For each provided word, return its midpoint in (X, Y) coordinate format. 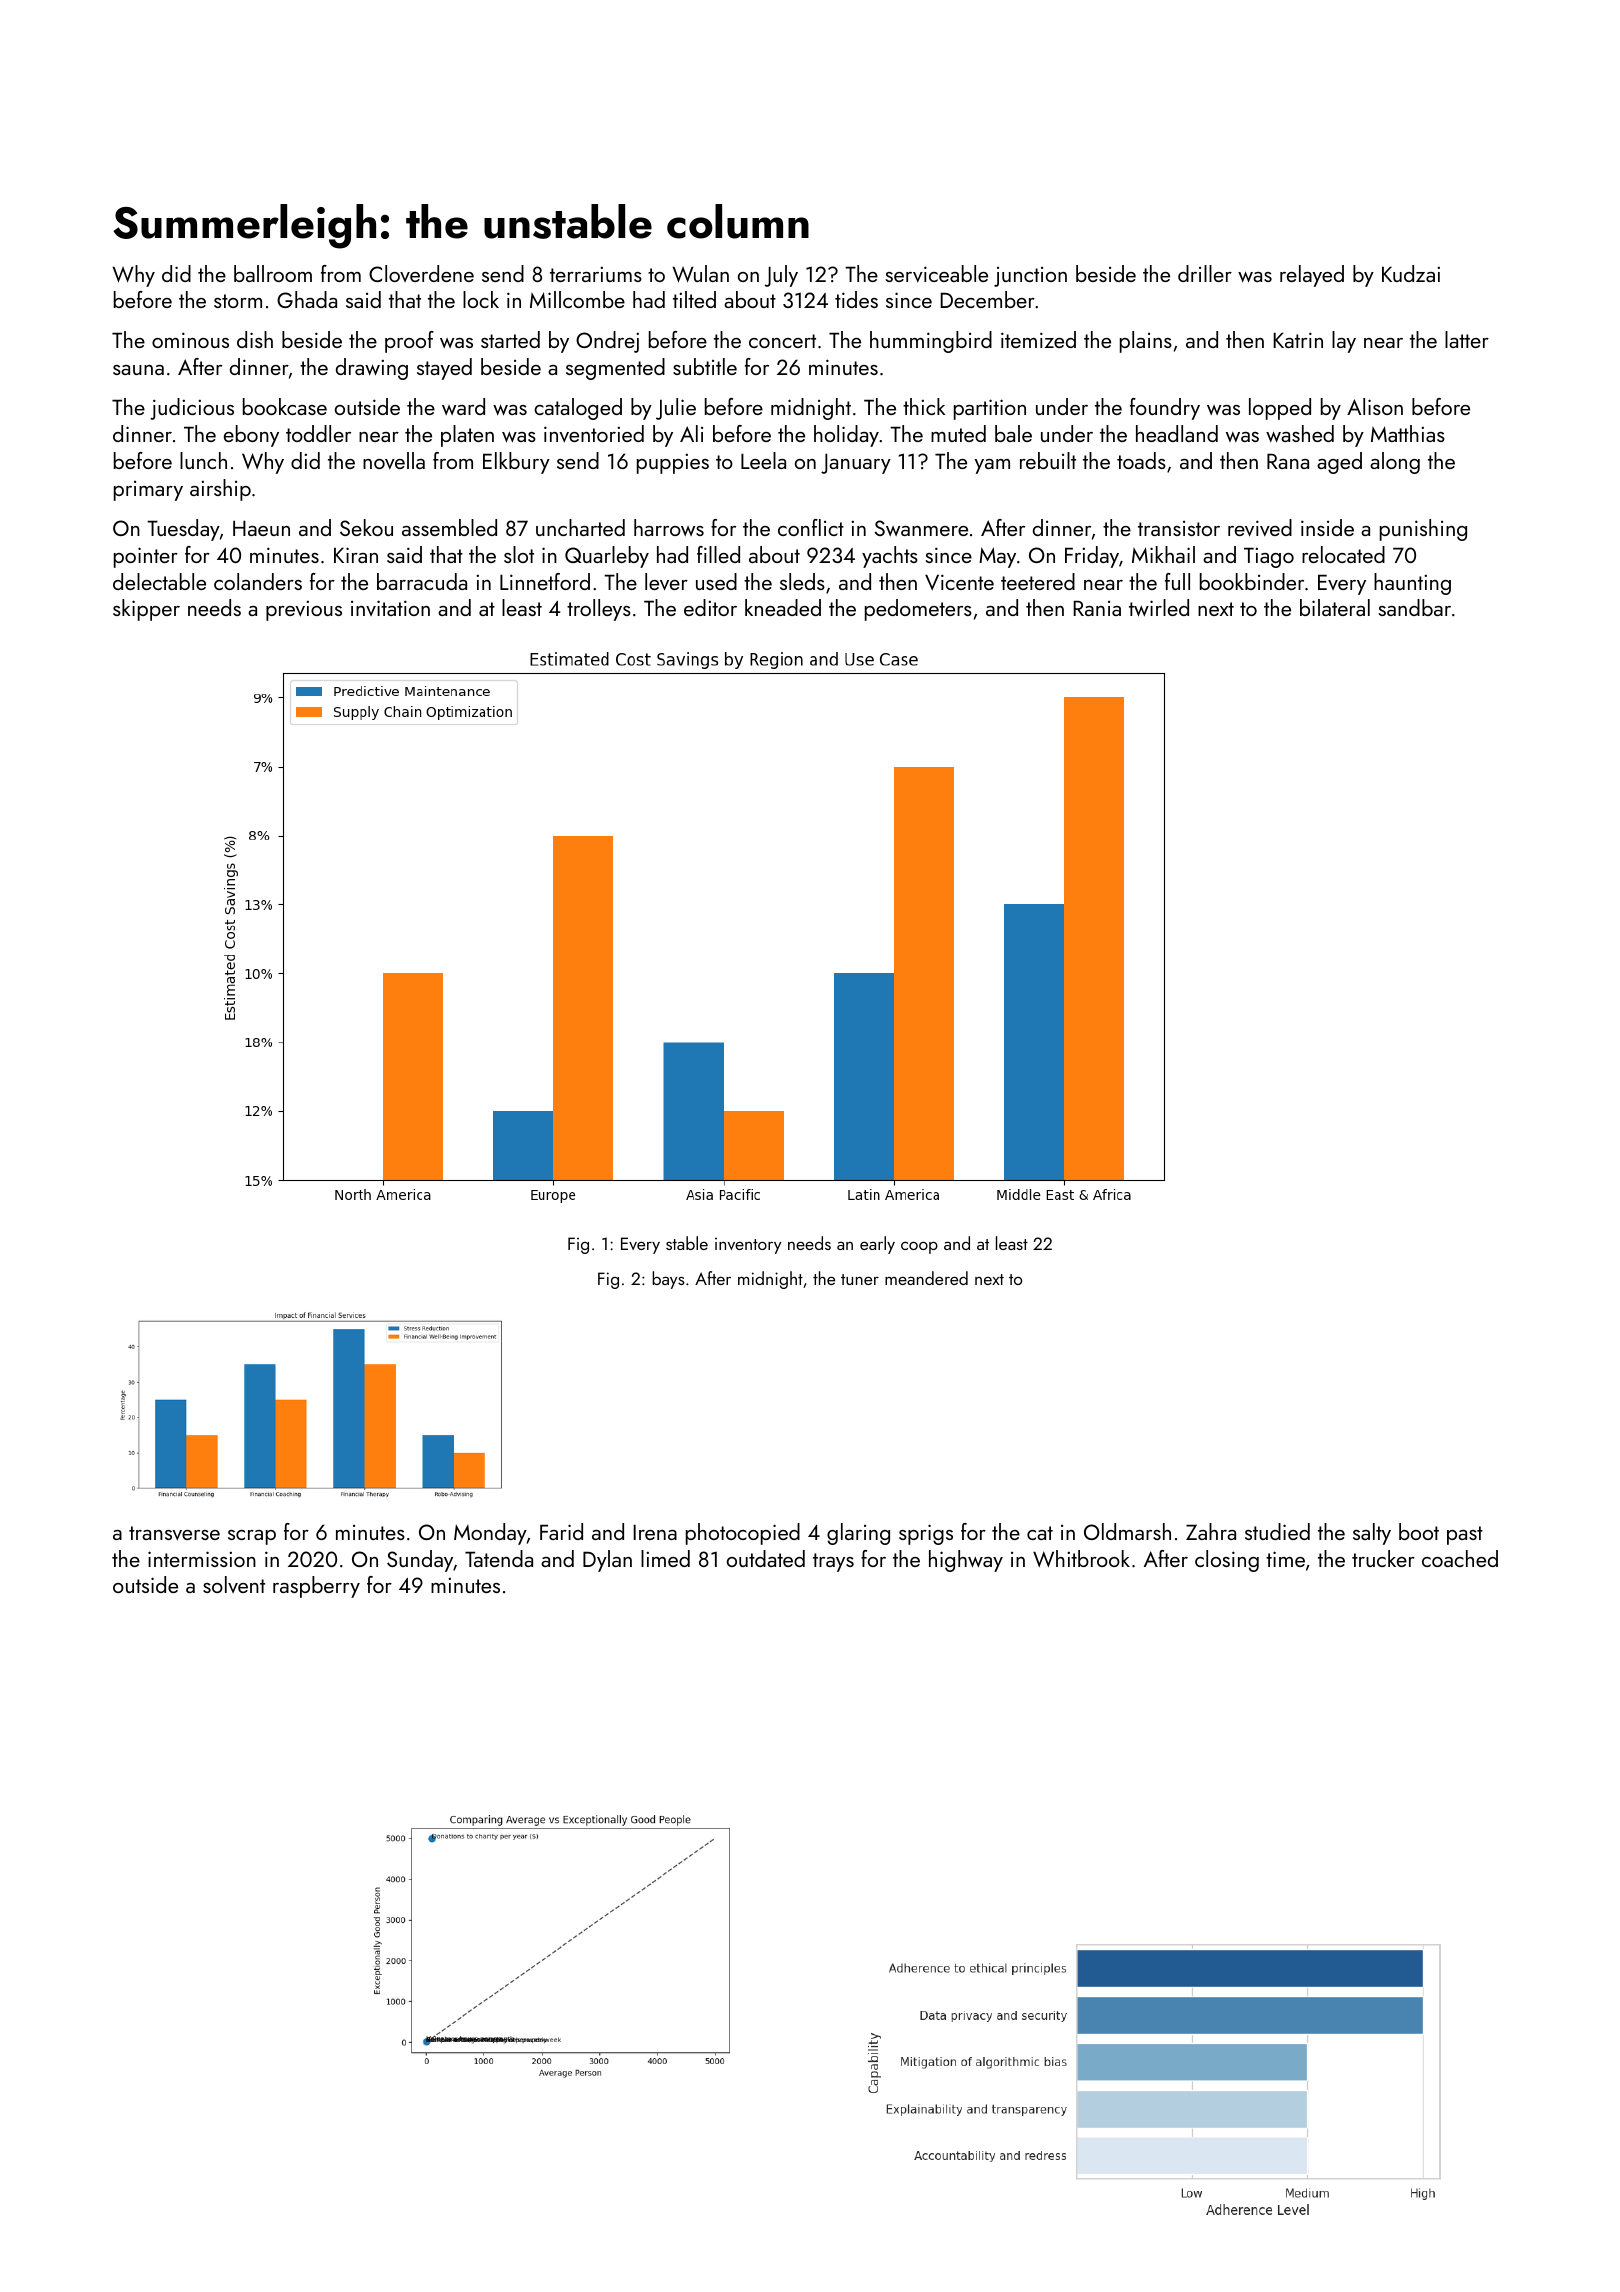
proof (409, 342)
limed (665, 1558)
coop (919, 1247)
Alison (1375, 406)
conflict (811, 527)
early (877, 1245)
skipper (146, 610)
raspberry (316, 1587)
